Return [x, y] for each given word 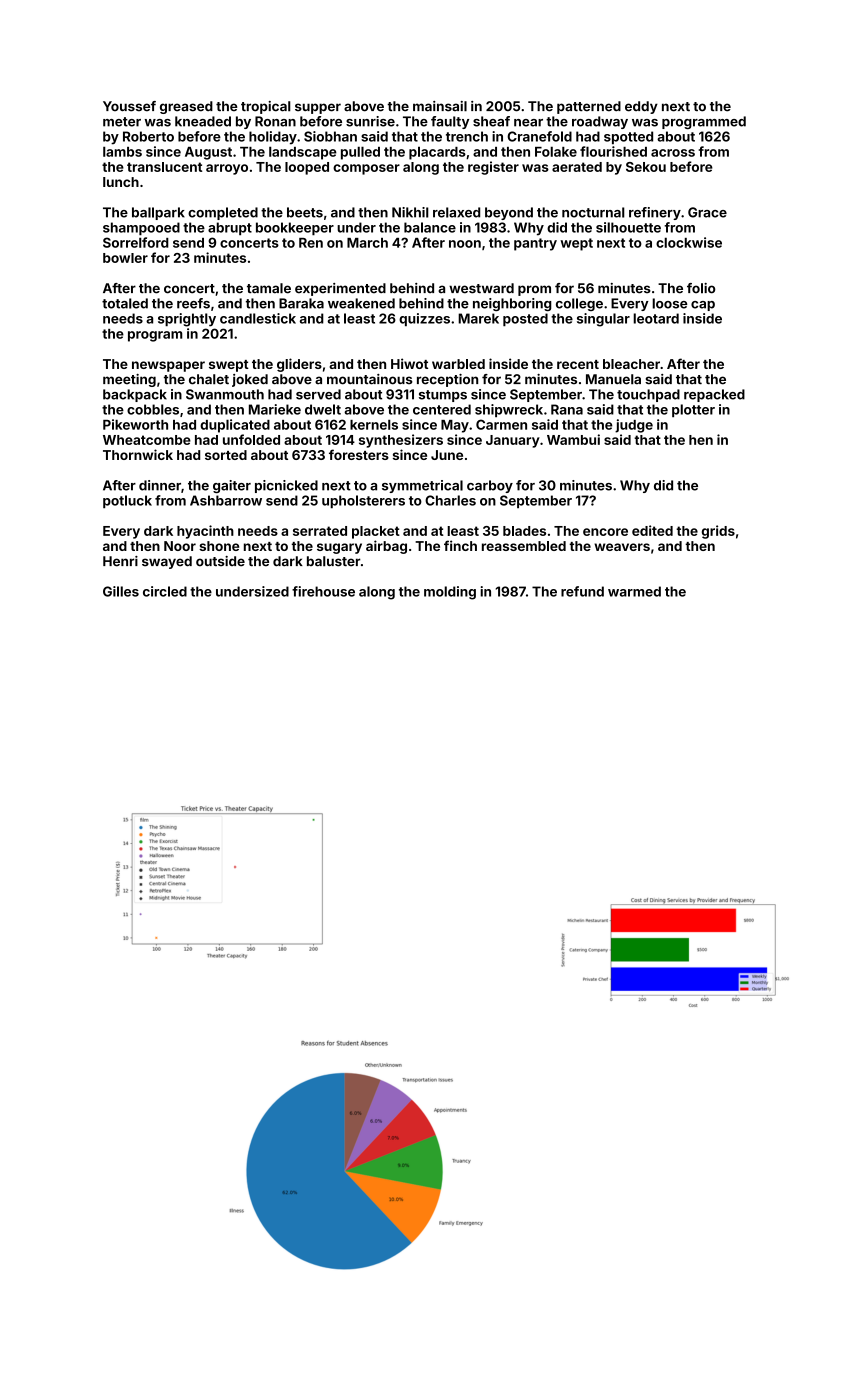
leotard [656, 318]
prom [534, 290]
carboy [490, 486]
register [493, 168]
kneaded [203, 121]
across [673, 153]
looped [307, 168]
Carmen [501, 424]
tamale [269, 288]
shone [219, 546]
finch [460, 545]
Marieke [275, 409]
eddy [641, 107]
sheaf [491, 121]
